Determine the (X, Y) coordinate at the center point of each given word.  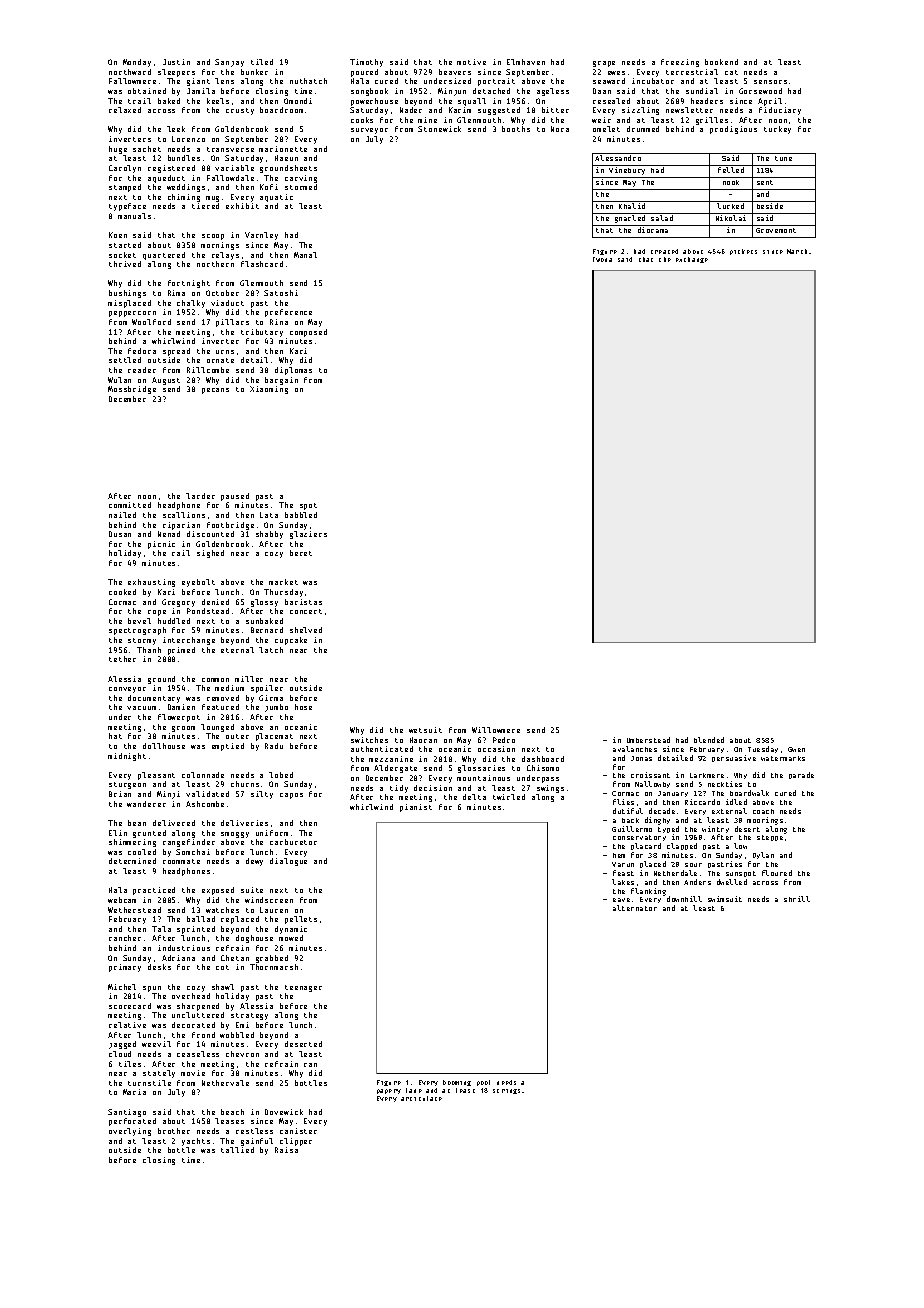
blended (709, 740)
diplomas (293, 371)
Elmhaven (526, 62)
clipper (296, 1142)
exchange (692, 260)
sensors (770, 82)
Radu (274, 746)
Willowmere (496, 730)
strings (506, 1091)
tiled (262, 62)
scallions (184, 515)
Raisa (286, 1150)
